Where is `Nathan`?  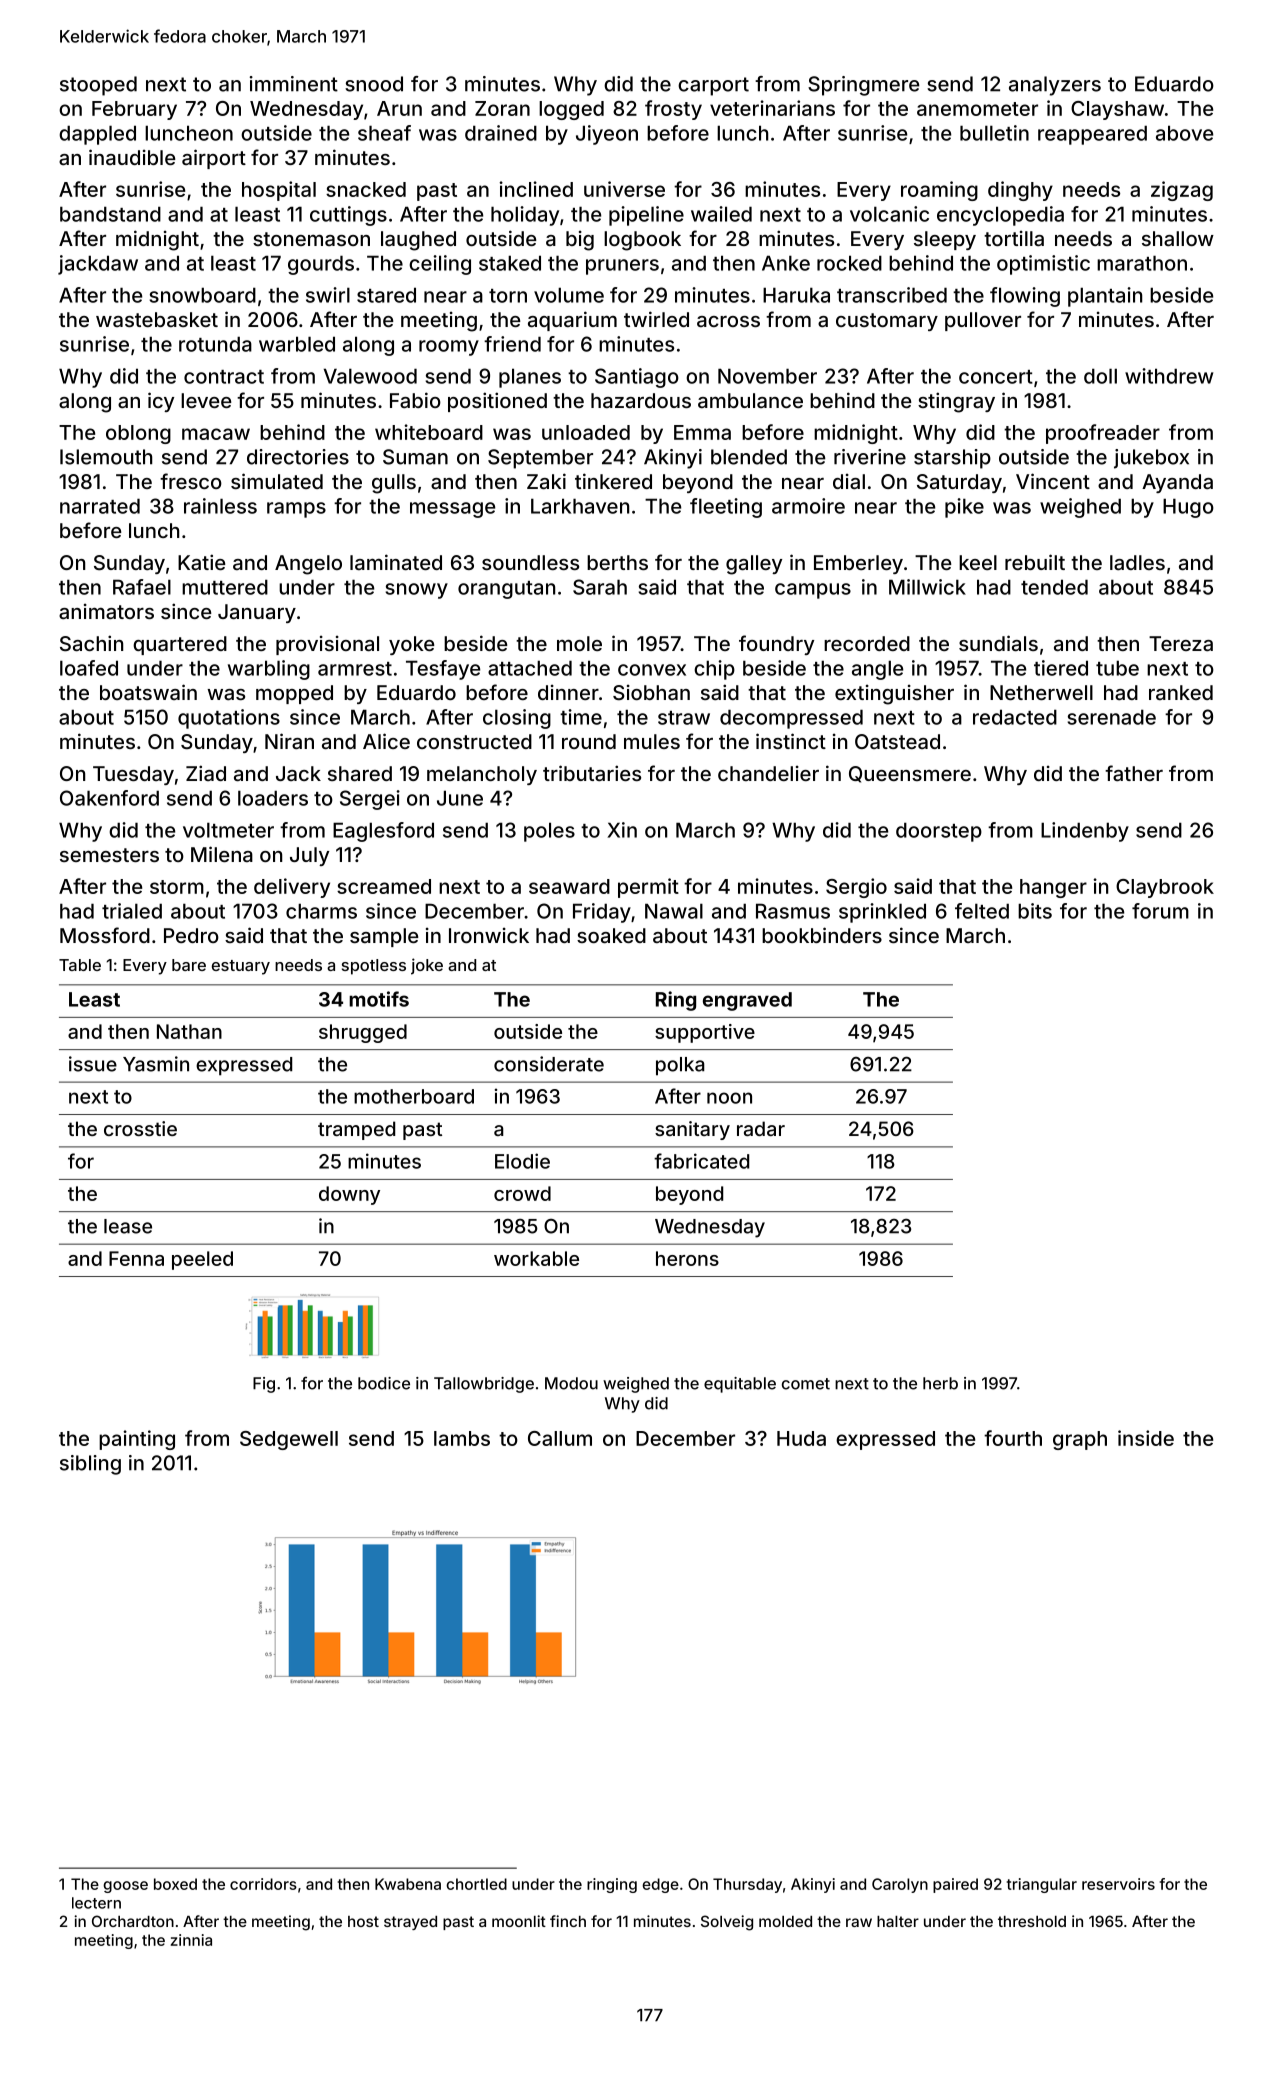 Nathan is located at coordinates (189, 1031).
